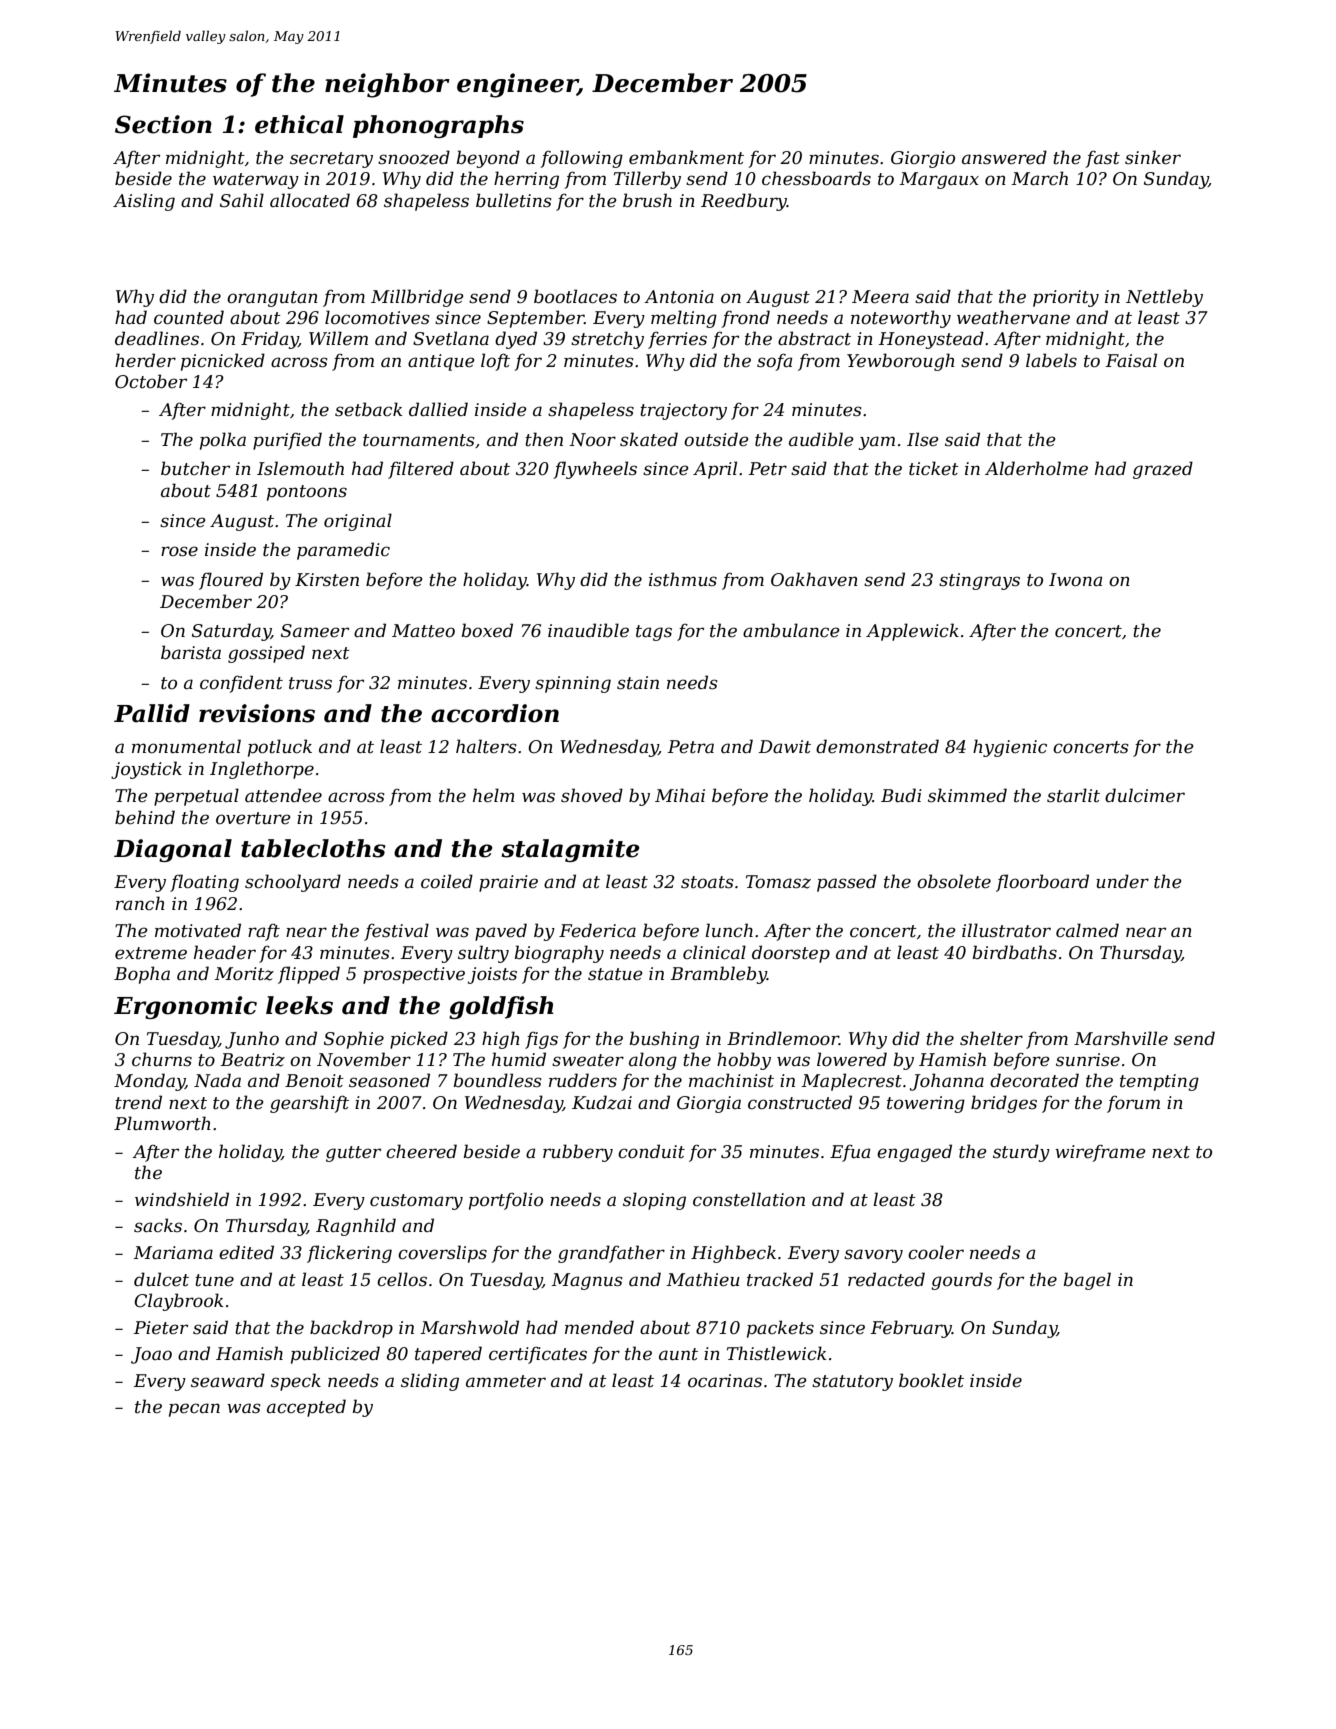 The width and height of the image is (1336, 1729). What do you see at coordinates (438, 126) in the image?
I see `phonographs` at bounding box center [438, 126].
